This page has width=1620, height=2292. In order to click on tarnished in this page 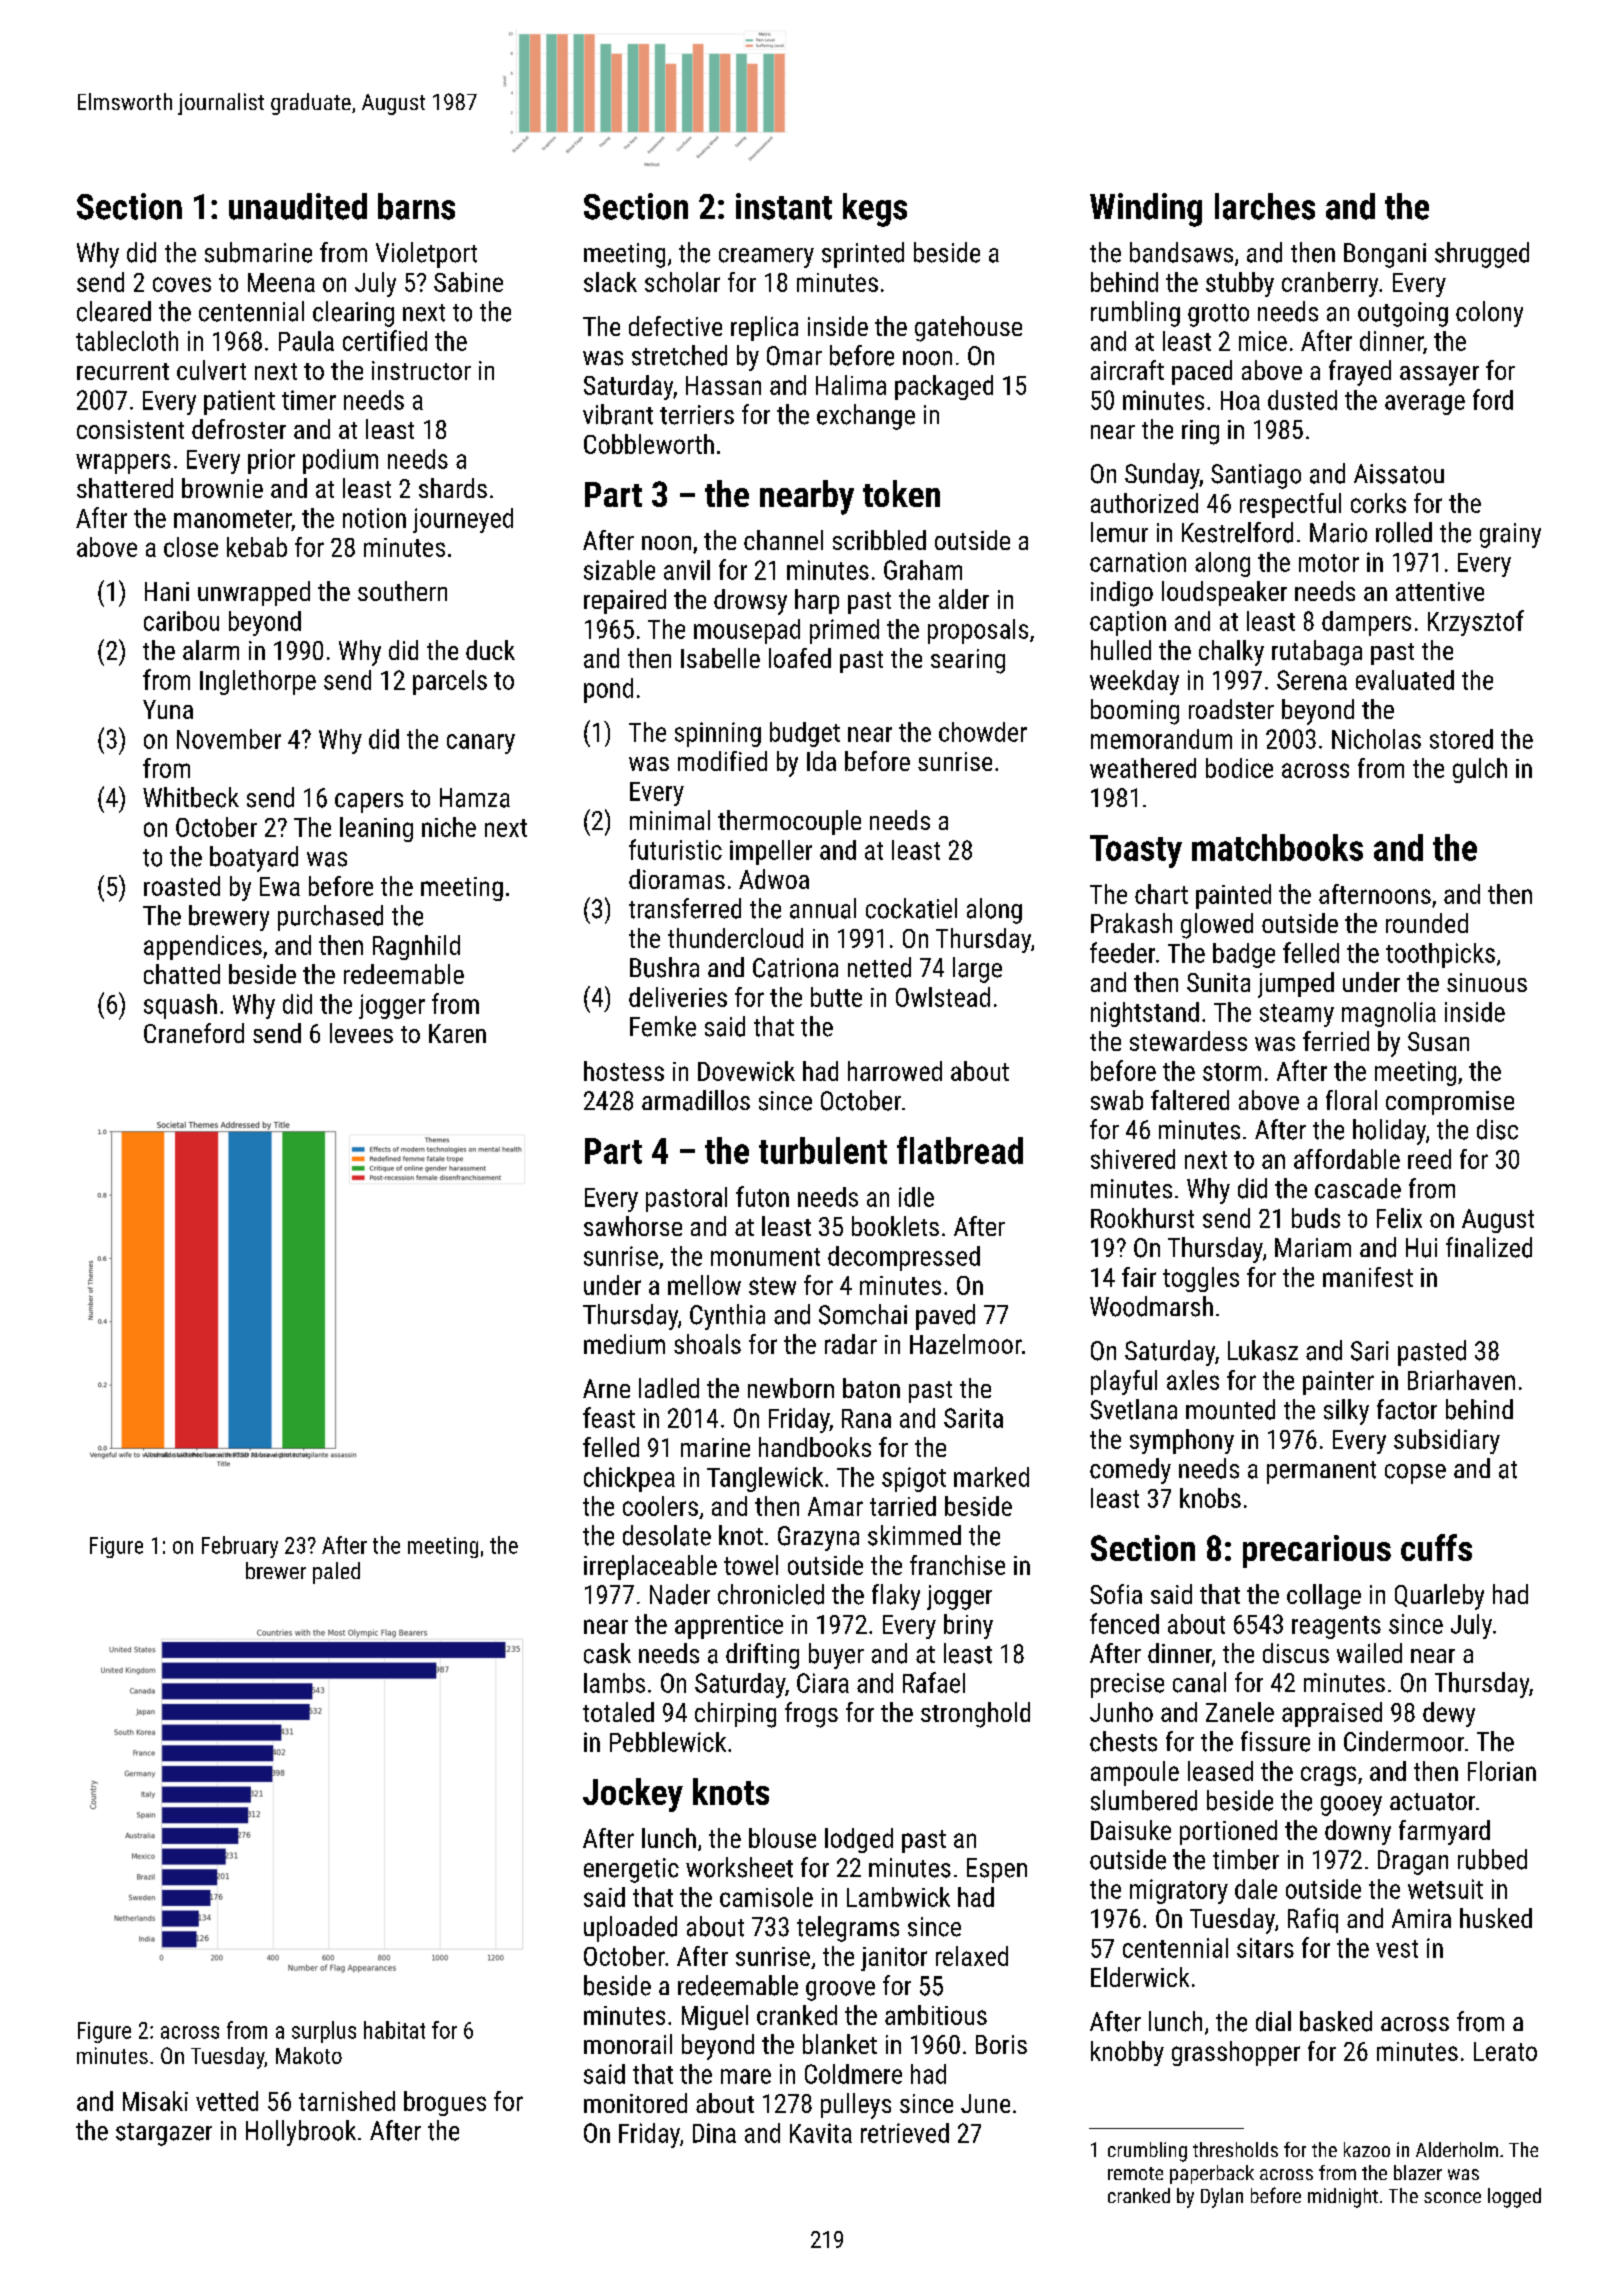, I will do `click(347, 2101)`.
